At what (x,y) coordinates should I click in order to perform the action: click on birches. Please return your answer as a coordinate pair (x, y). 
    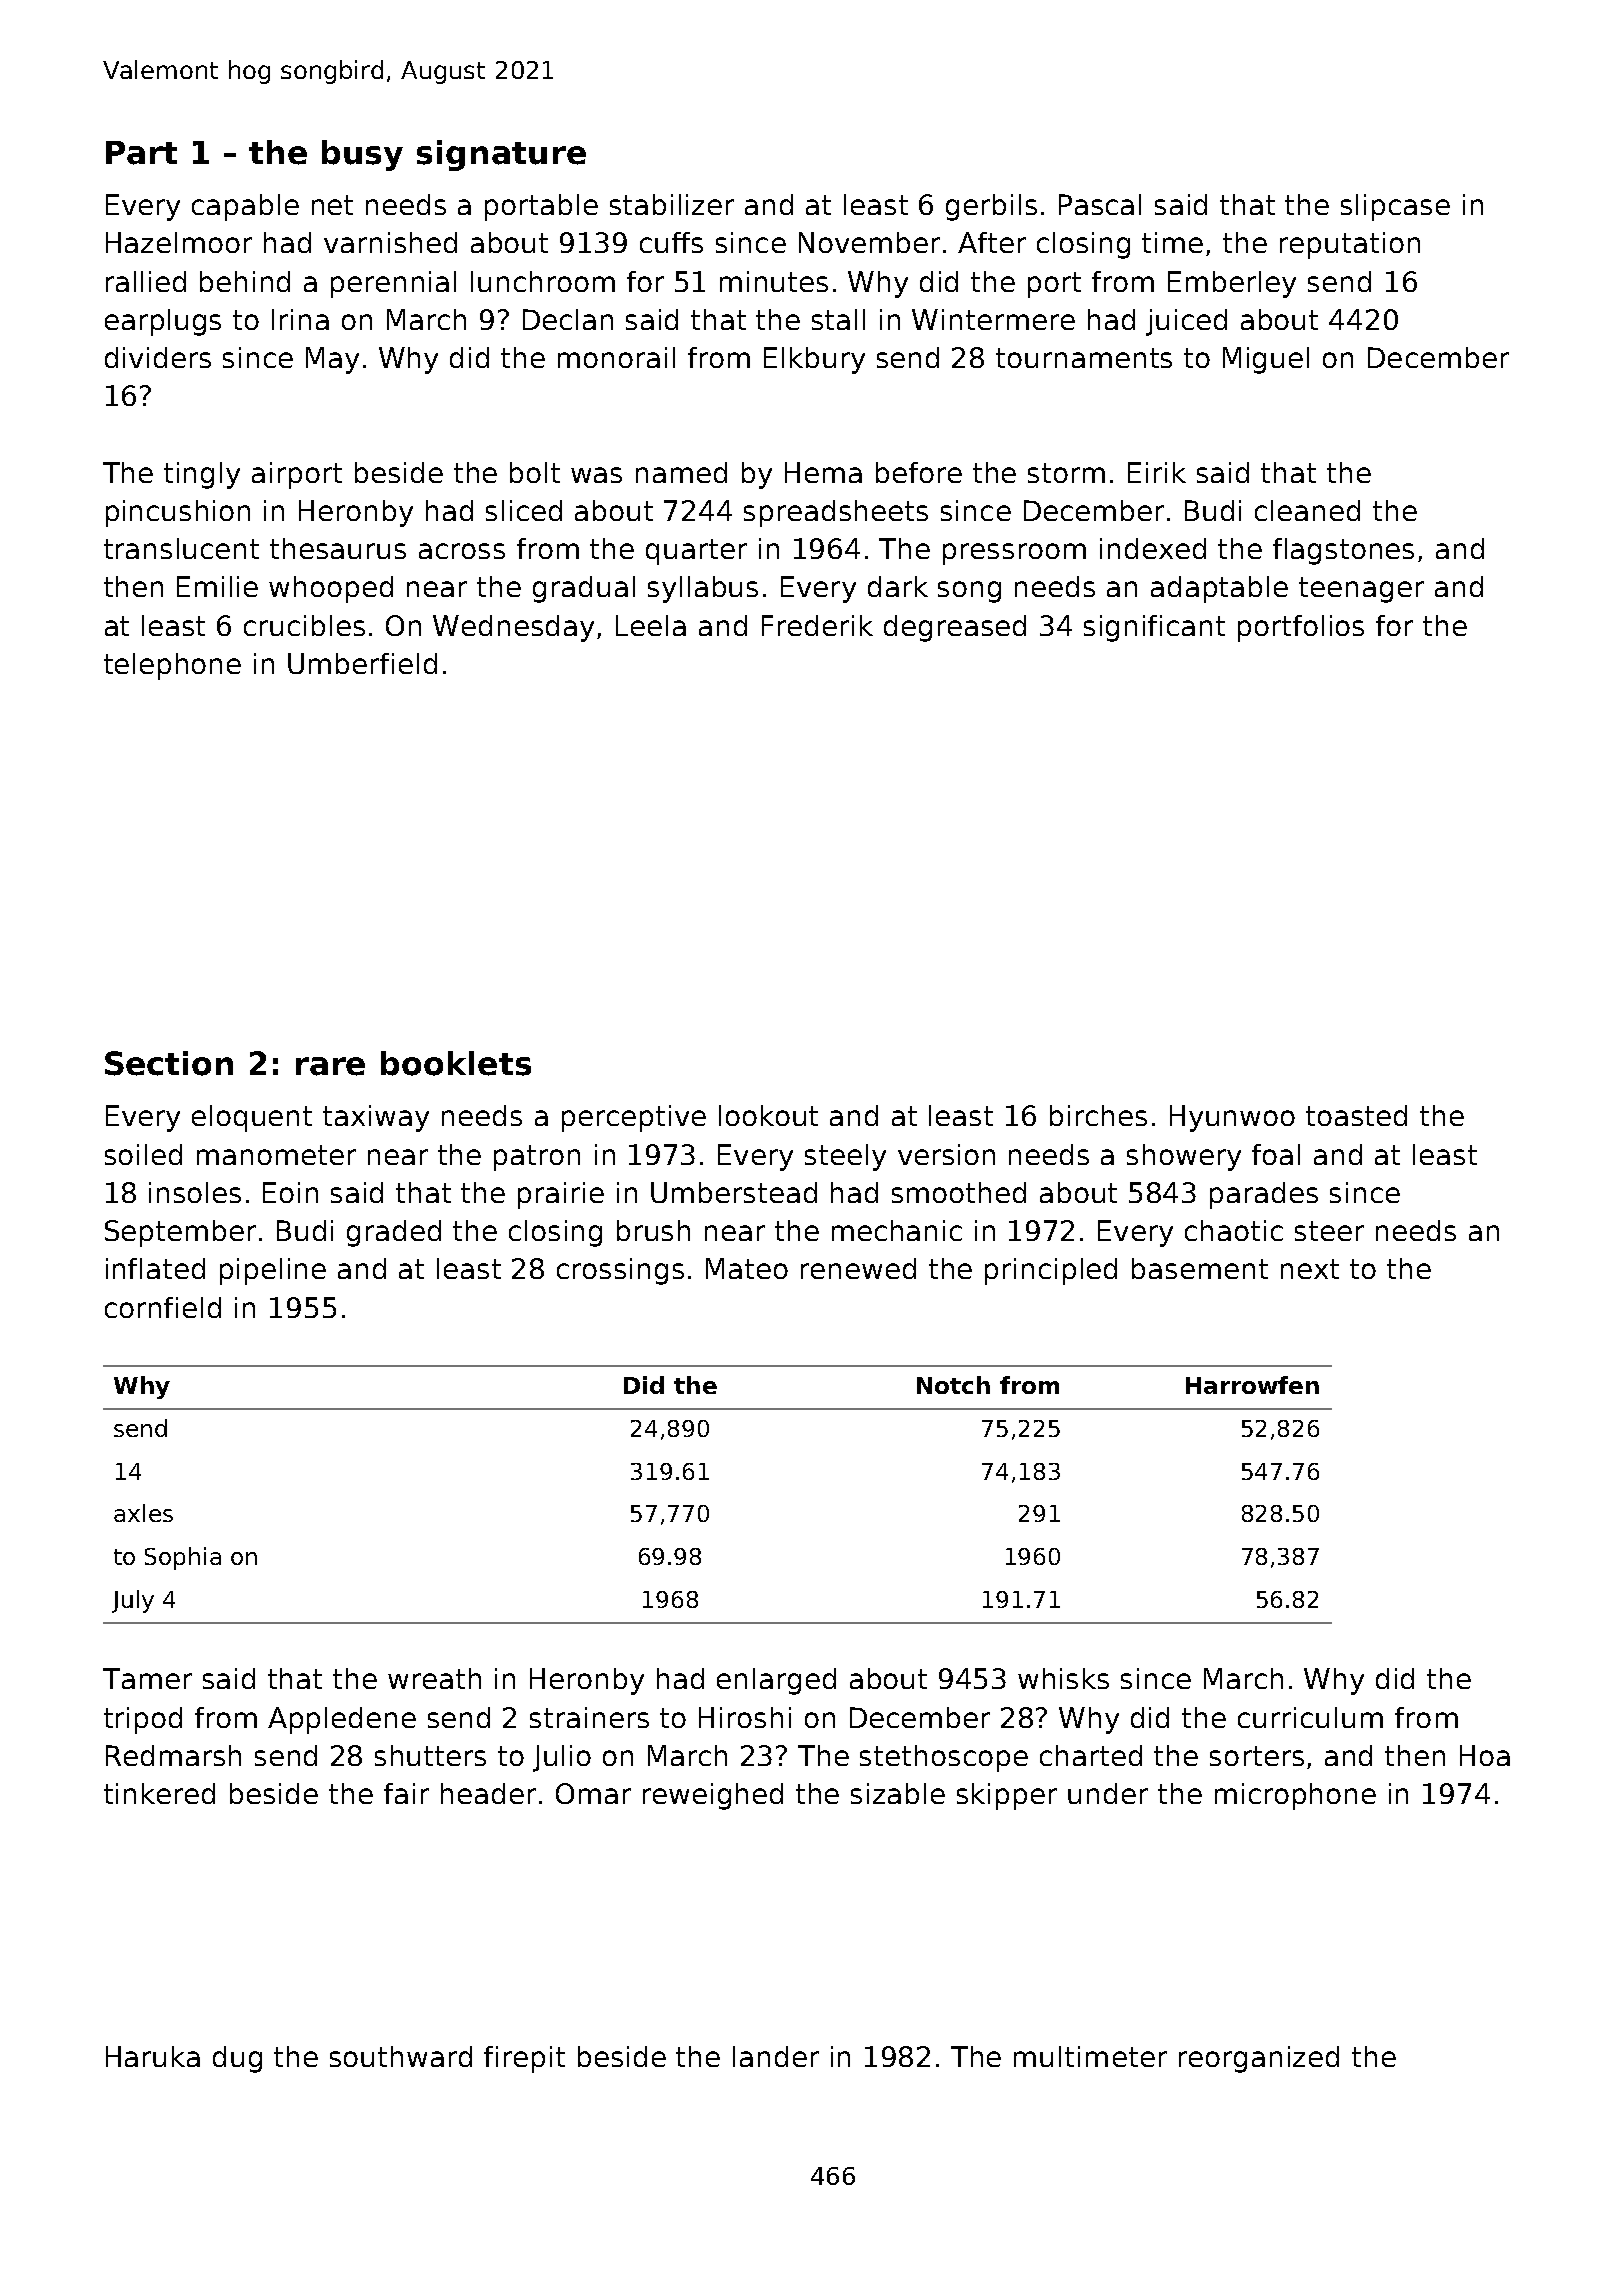
    Looking at the image, I should click on (1098, 1115).
